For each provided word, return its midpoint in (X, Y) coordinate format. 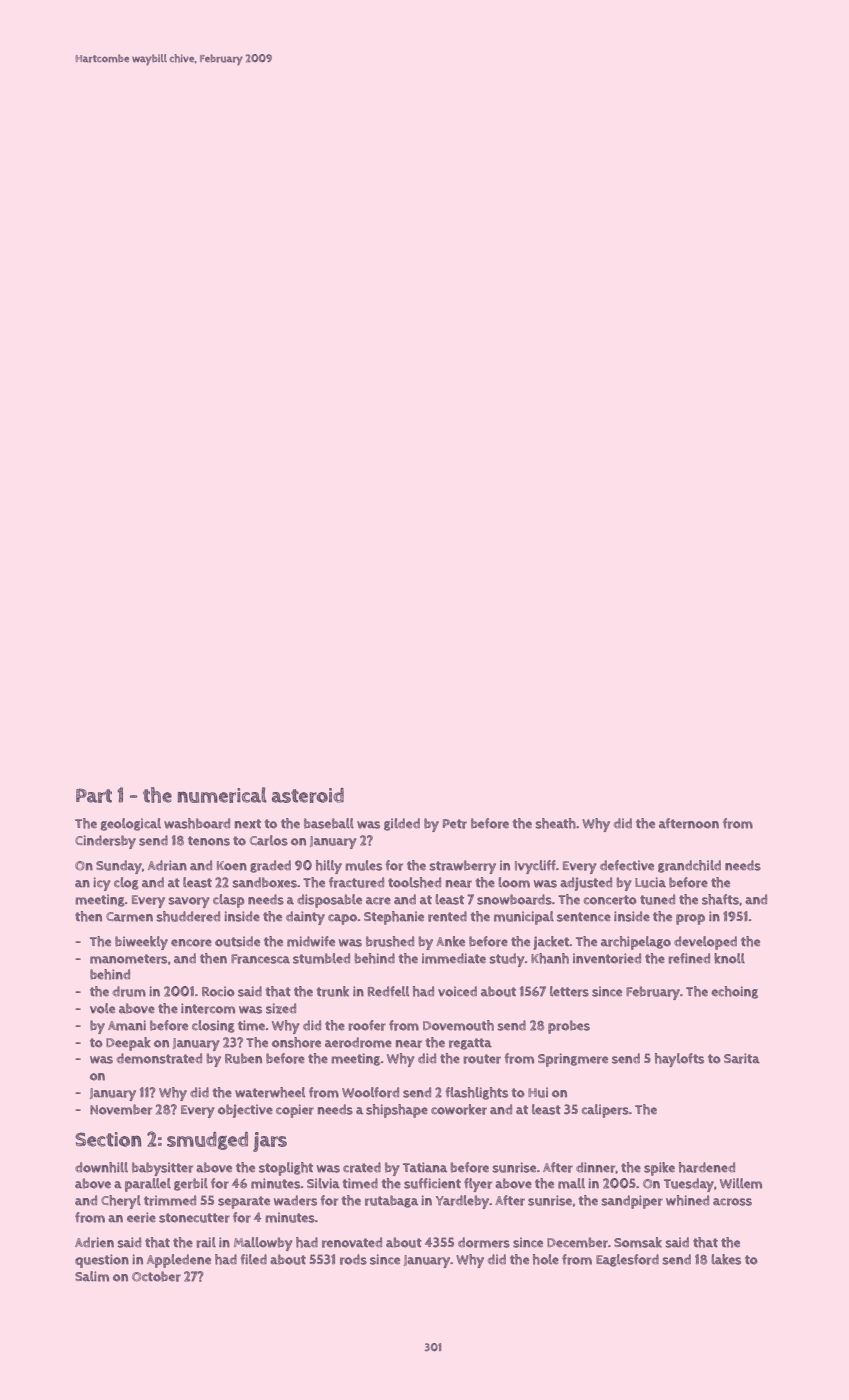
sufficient (432, 1183)
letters (569, 991)
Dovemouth (458, 1025)
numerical (222, 795)
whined (687, 1200)
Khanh (550, 958)
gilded (402, 824)
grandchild (689, 866)
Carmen (129, 917)
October (156, 1276)
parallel (148, 1185)
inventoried (607, 958)
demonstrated (159, 1058)
